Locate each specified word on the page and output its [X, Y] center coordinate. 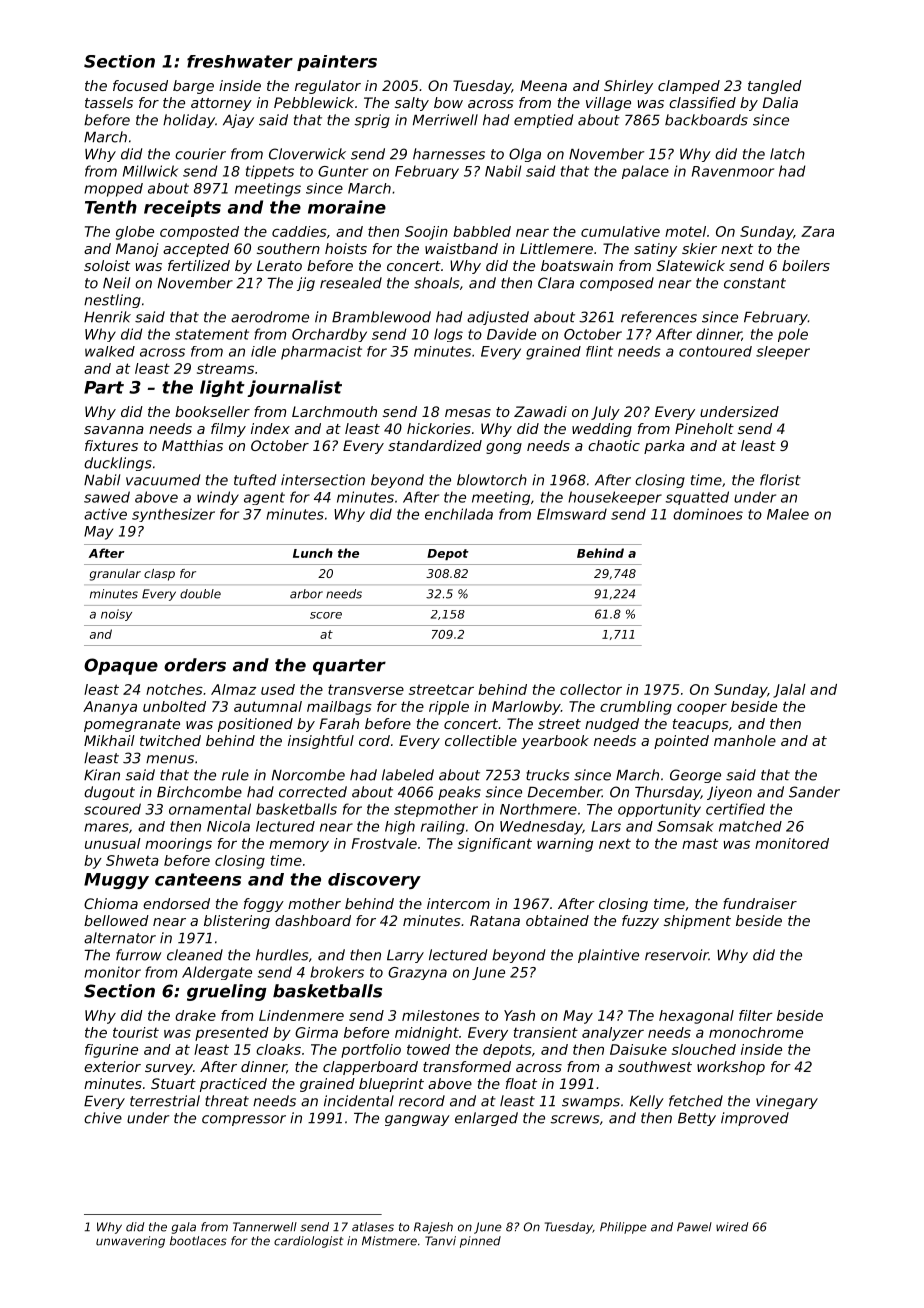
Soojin [426, 233]
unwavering [130, 1242]
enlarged [486, 1119]
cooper [702, 709]
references [659, 317]
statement [212, 334]
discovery [374, 881]
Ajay [238, 121]
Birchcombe [199, 792]
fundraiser [760, 903]
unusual [113, 843]
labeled [408, 775]
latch [787, 154]
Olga [525, 155]
